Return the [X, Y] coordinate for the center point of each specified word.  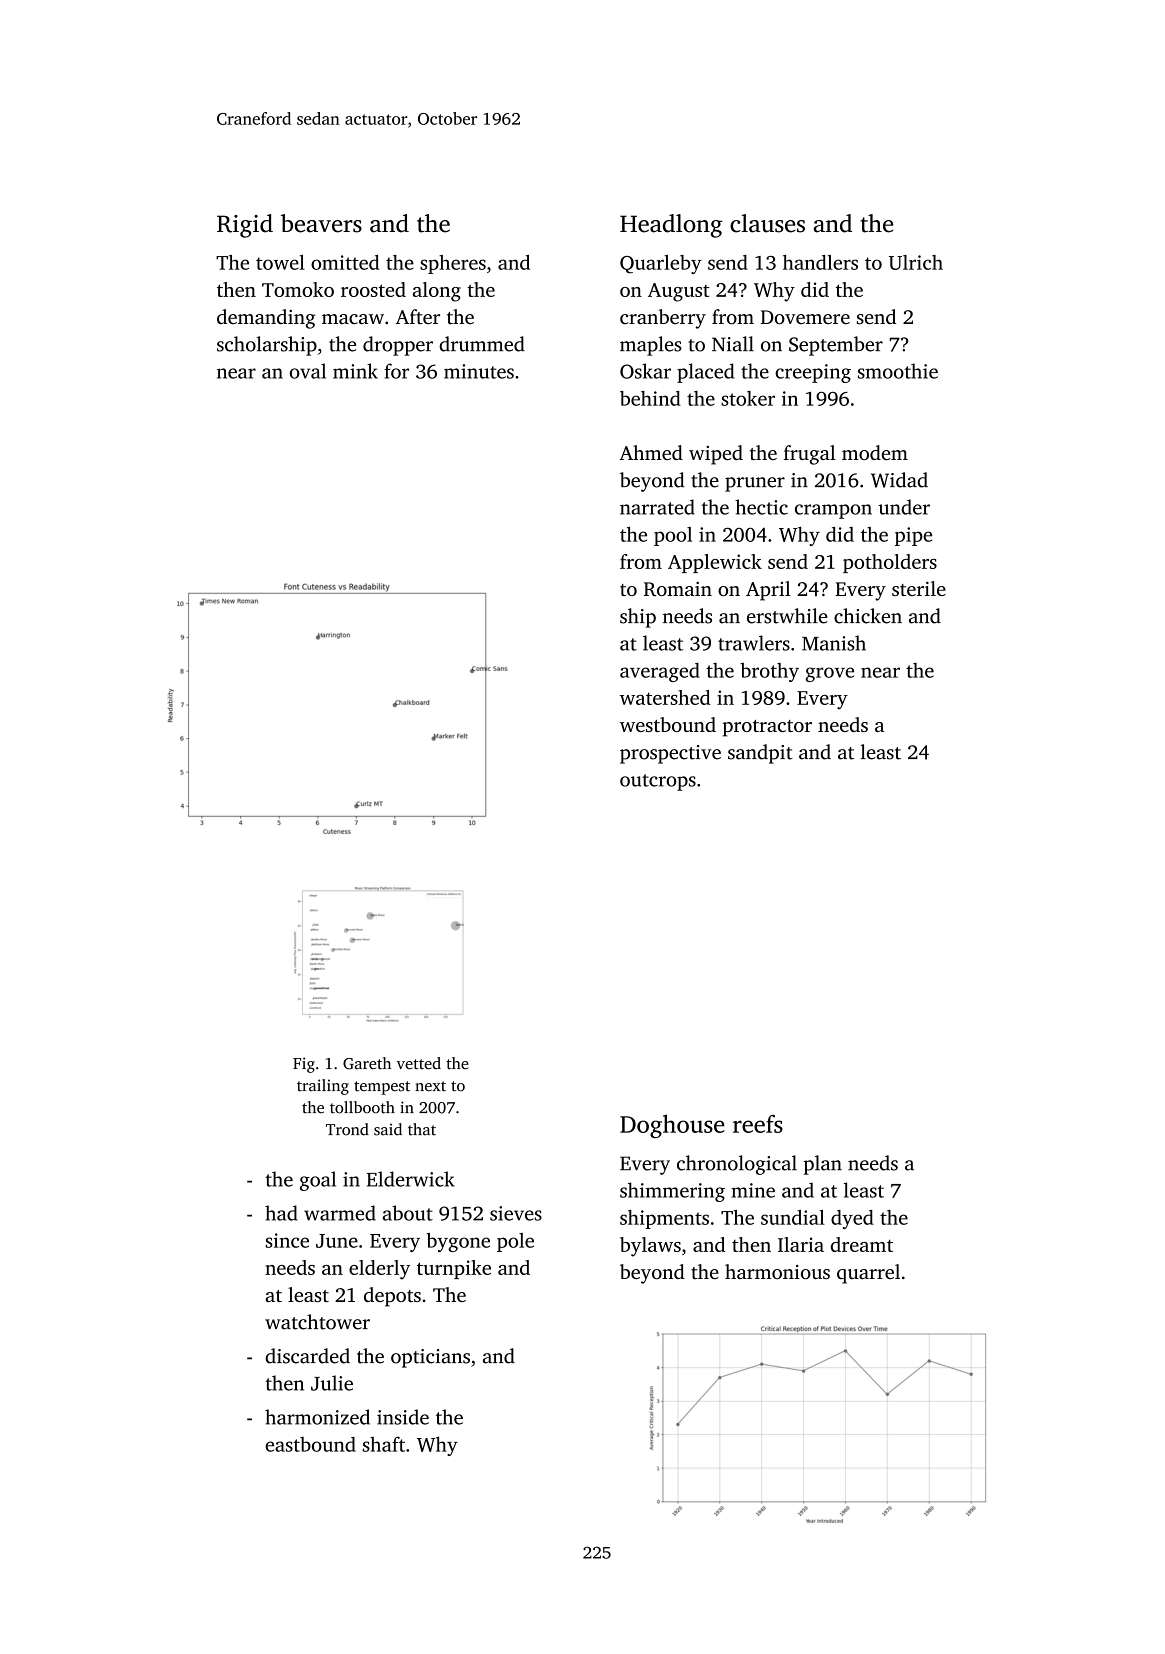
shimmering [672, 1192]
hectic [761, 507]
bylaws [650, 1247]
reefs [758, 1124]
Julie [332, 1383]
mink [355, 371]
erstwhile [787, 616]
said [388, 1129]
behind [650, 398]
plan [823, 1165]
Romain [678, 589]
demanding [266, 319]
